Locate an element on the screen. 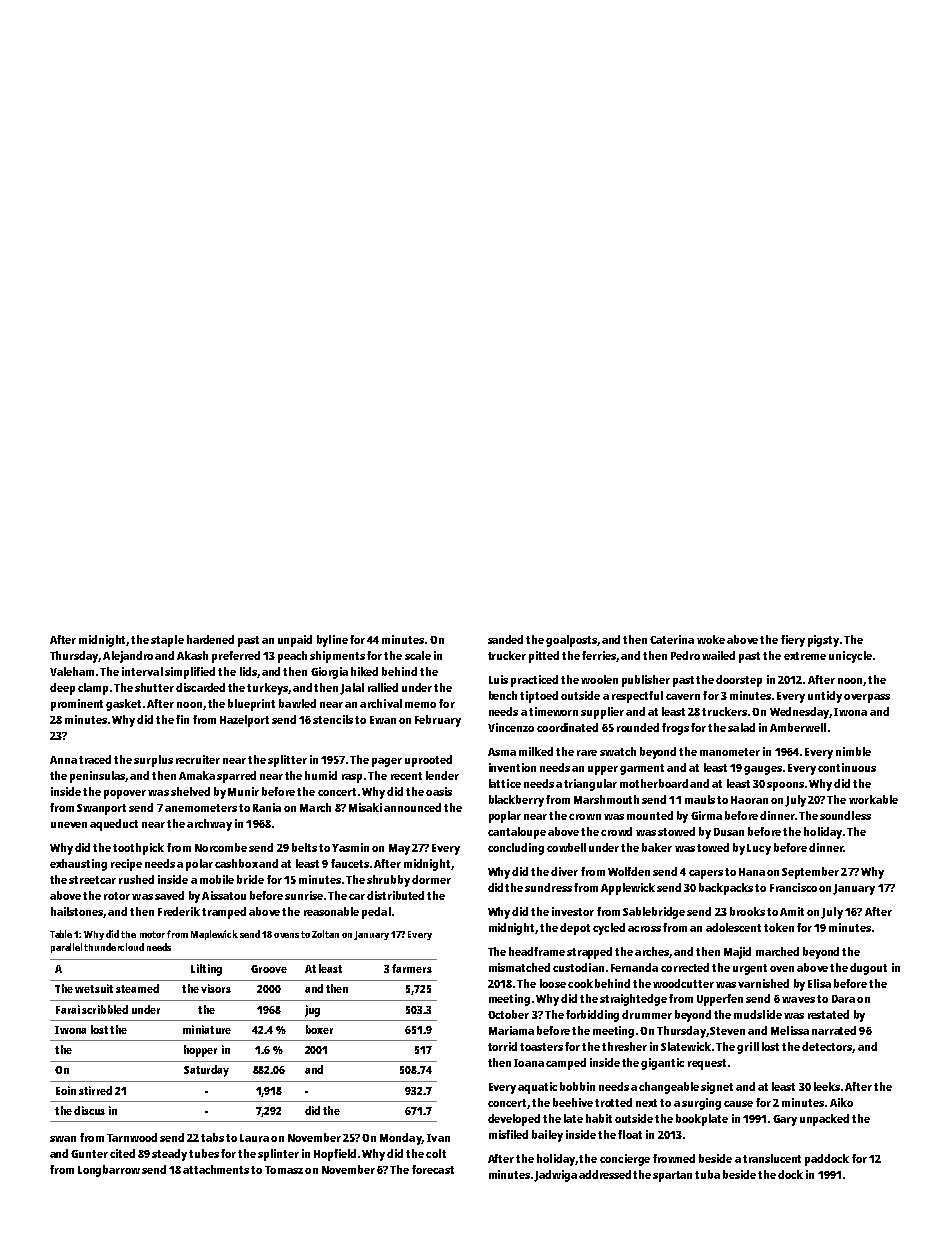 The width and height of the screenshot is (952, 1233). fiery is located at coordinates (793, 641).
